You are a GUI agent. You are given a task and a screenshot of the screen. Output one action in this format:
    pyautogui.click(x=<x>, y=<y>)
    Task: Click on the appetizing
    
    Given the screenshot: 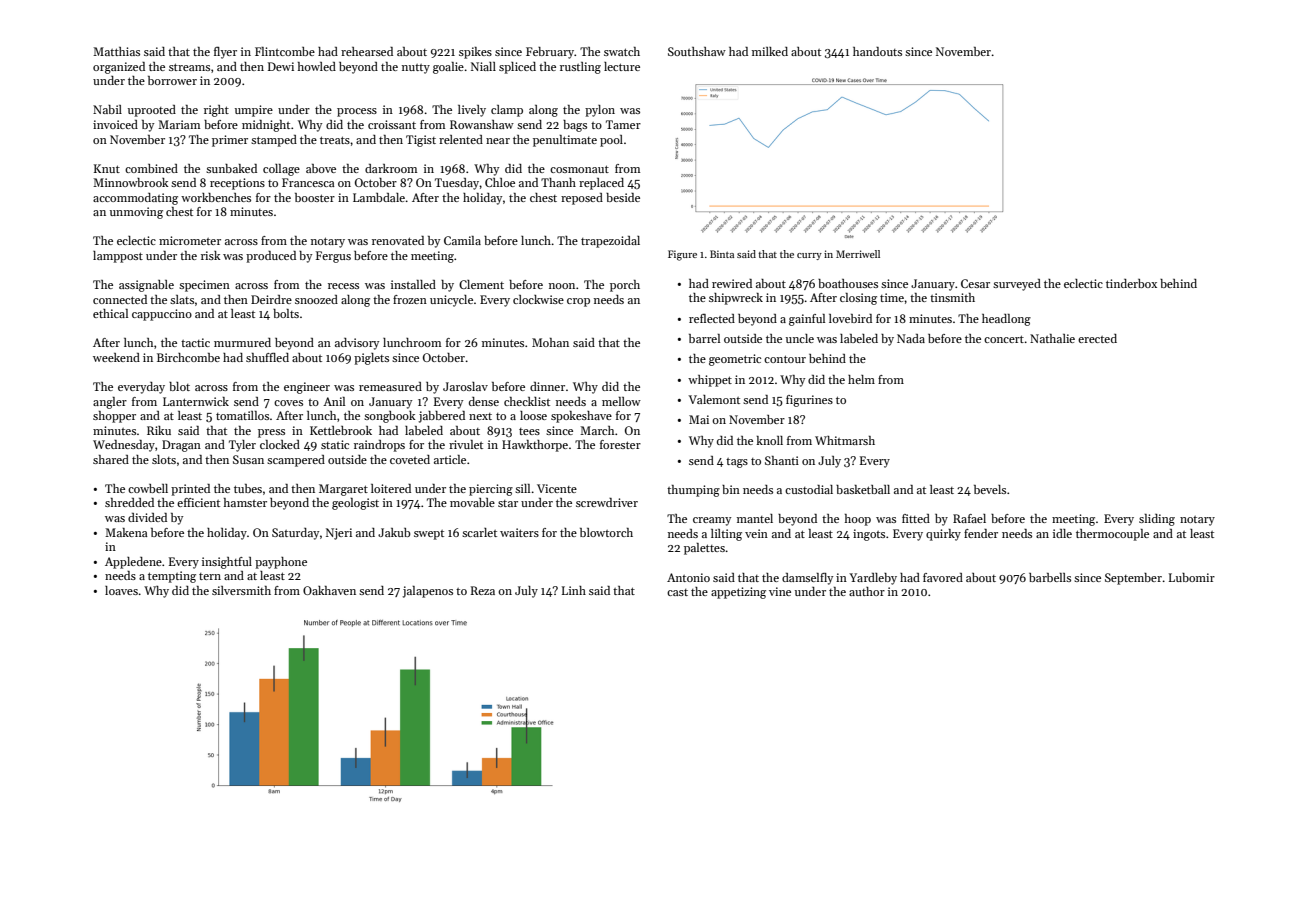 What is the action you would take?
    pyautogui.click(x=738, y=593)
